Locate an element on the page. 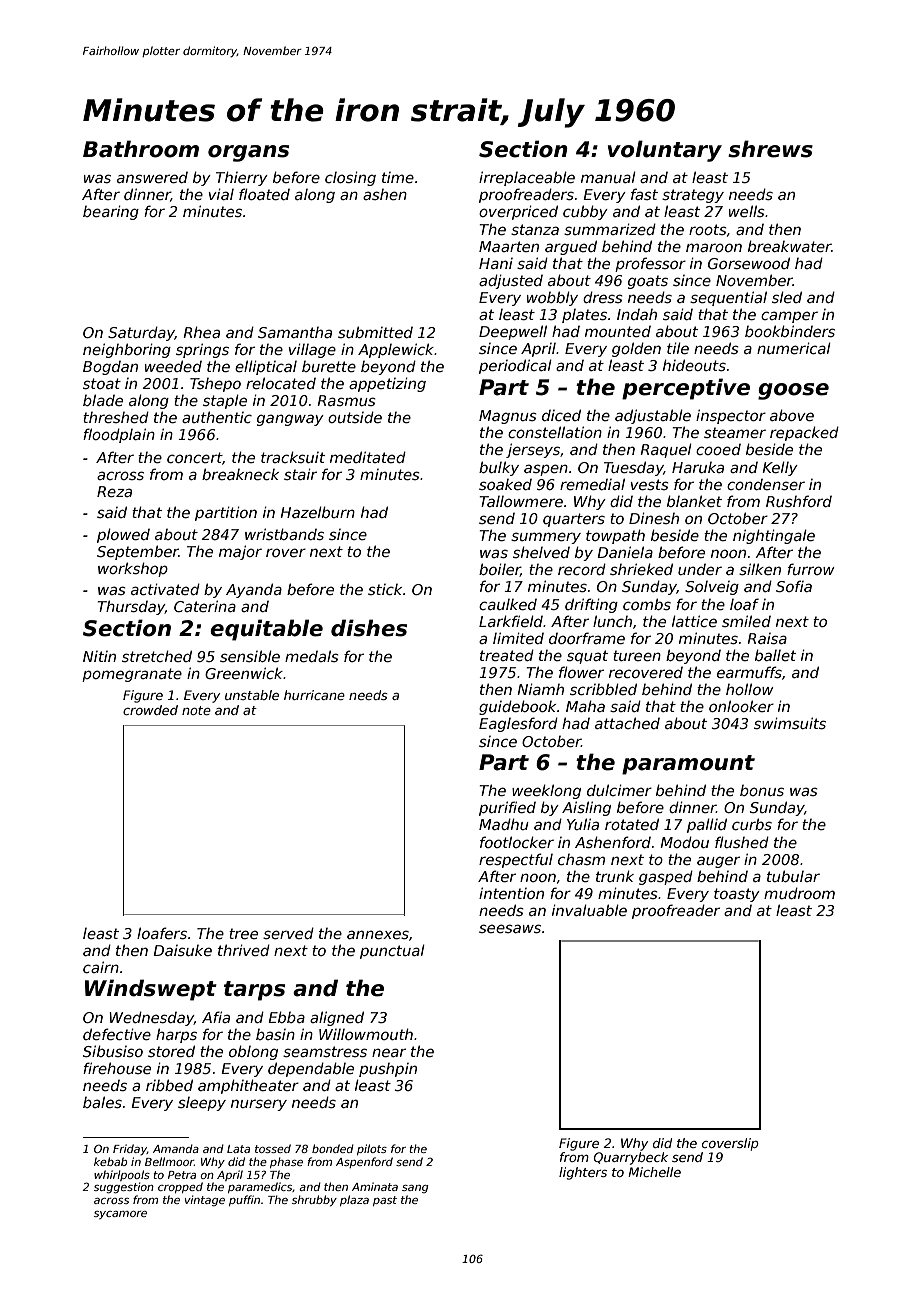 The height and width of the page is (1308, 924). kebab is located at coordinates (110, 1161).
